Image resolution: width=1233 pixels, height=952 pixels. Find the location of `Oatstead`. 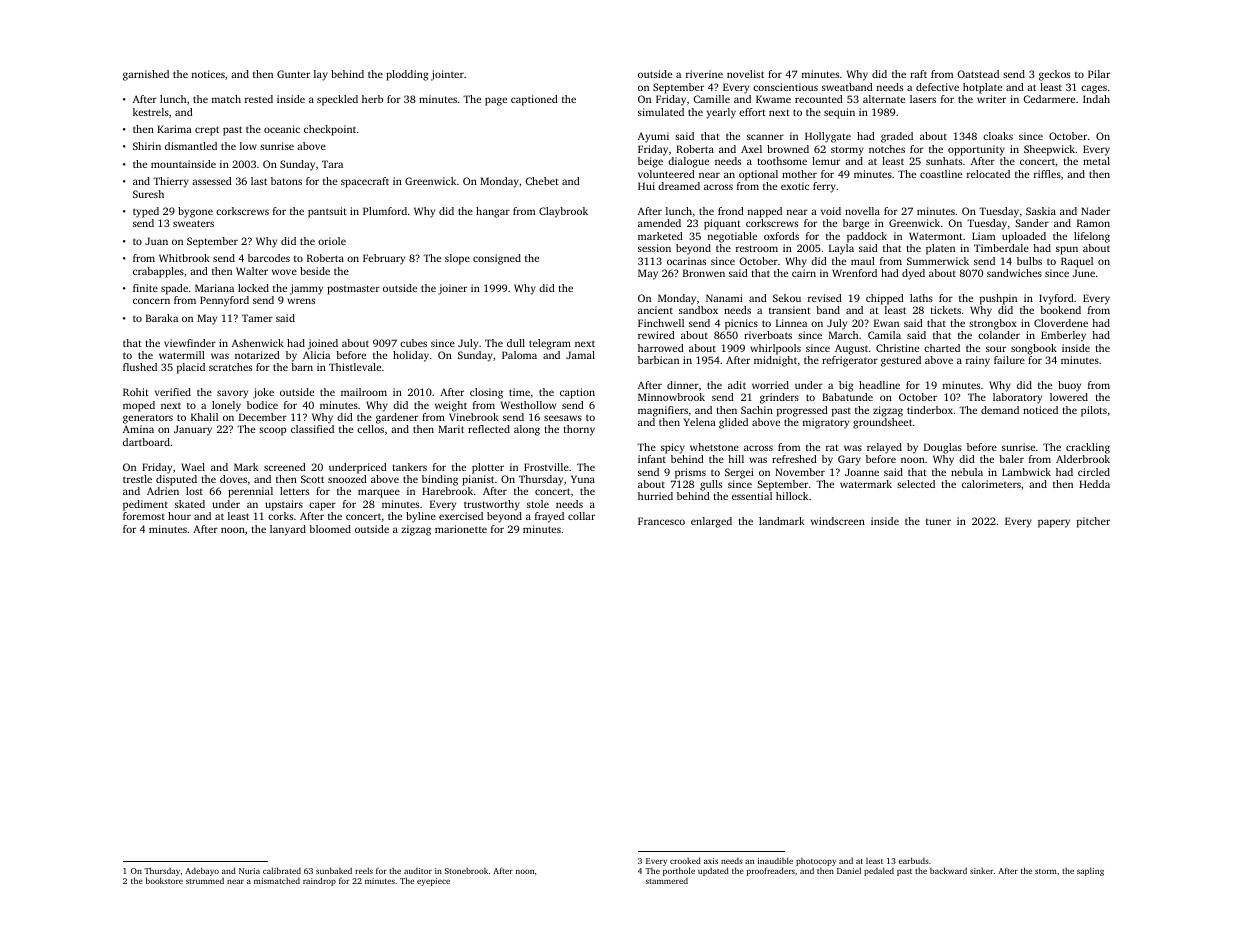

Oatstead is located at coordinates (978, 74).
